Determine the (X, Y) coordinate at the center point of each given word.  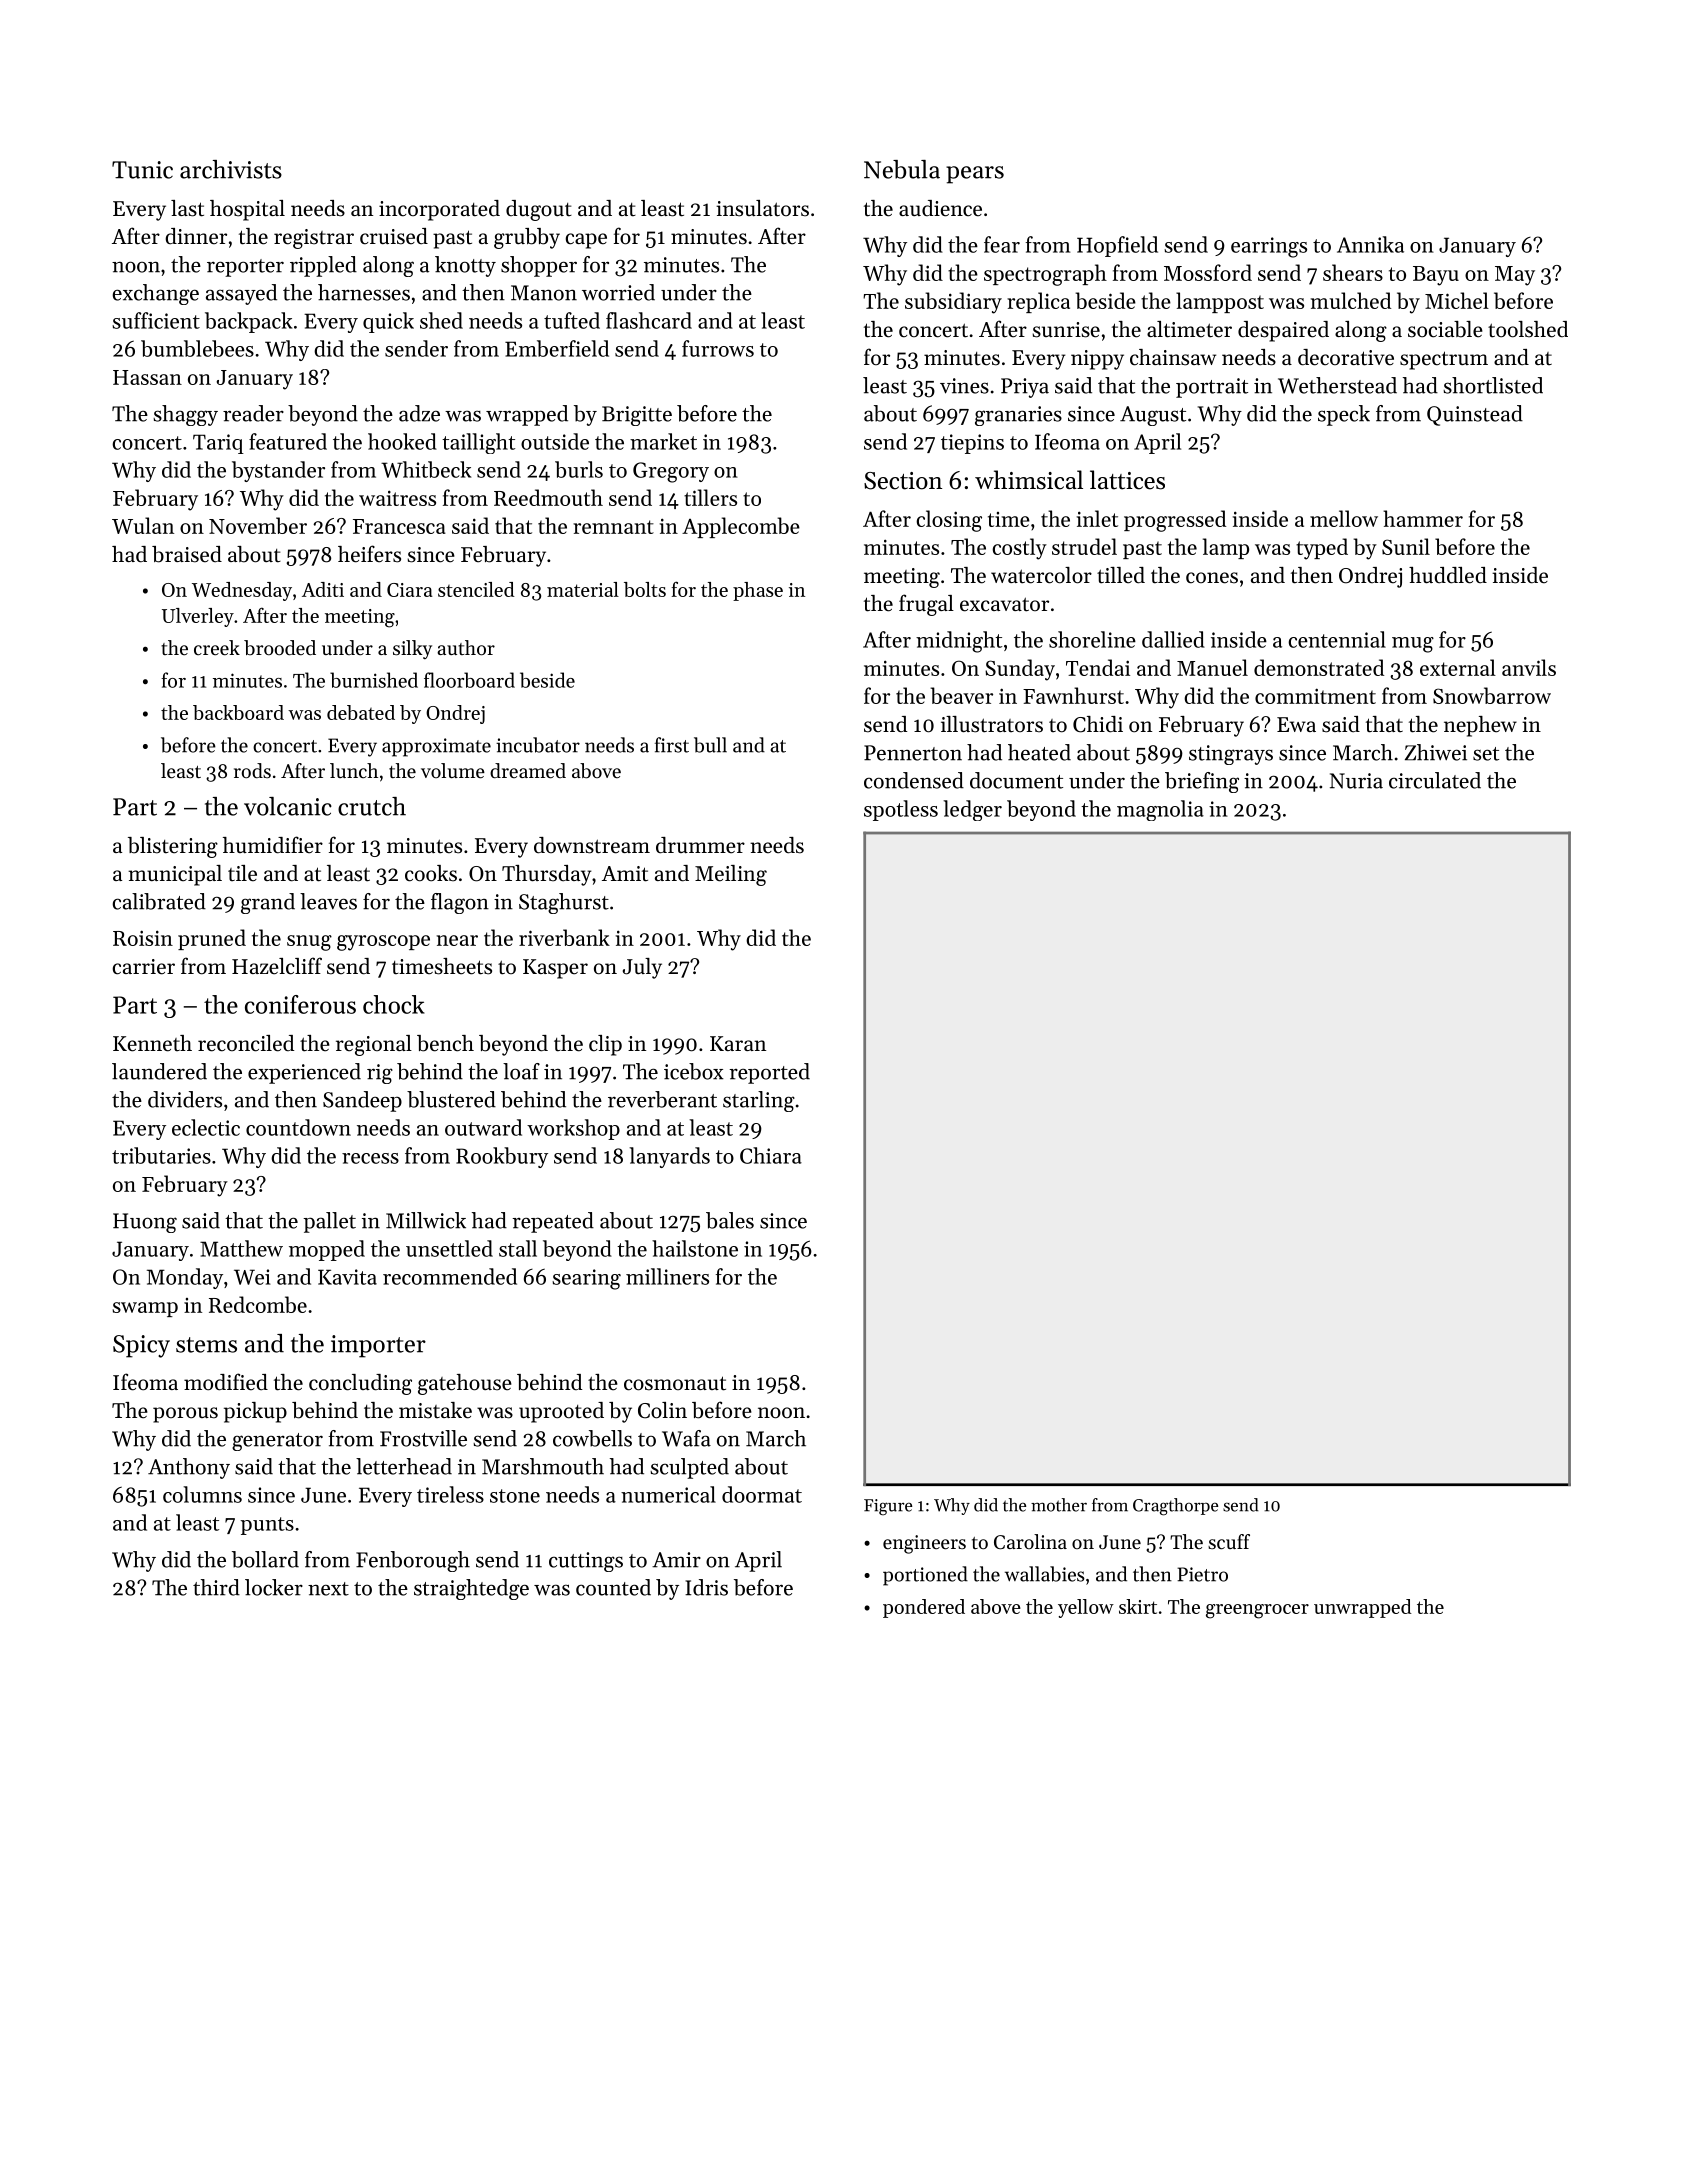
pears (975, 175)
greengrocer (1257, 1611)
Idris (706, 1587)
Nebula (902, 169)
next (328, 1589)
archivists (231, 169)
